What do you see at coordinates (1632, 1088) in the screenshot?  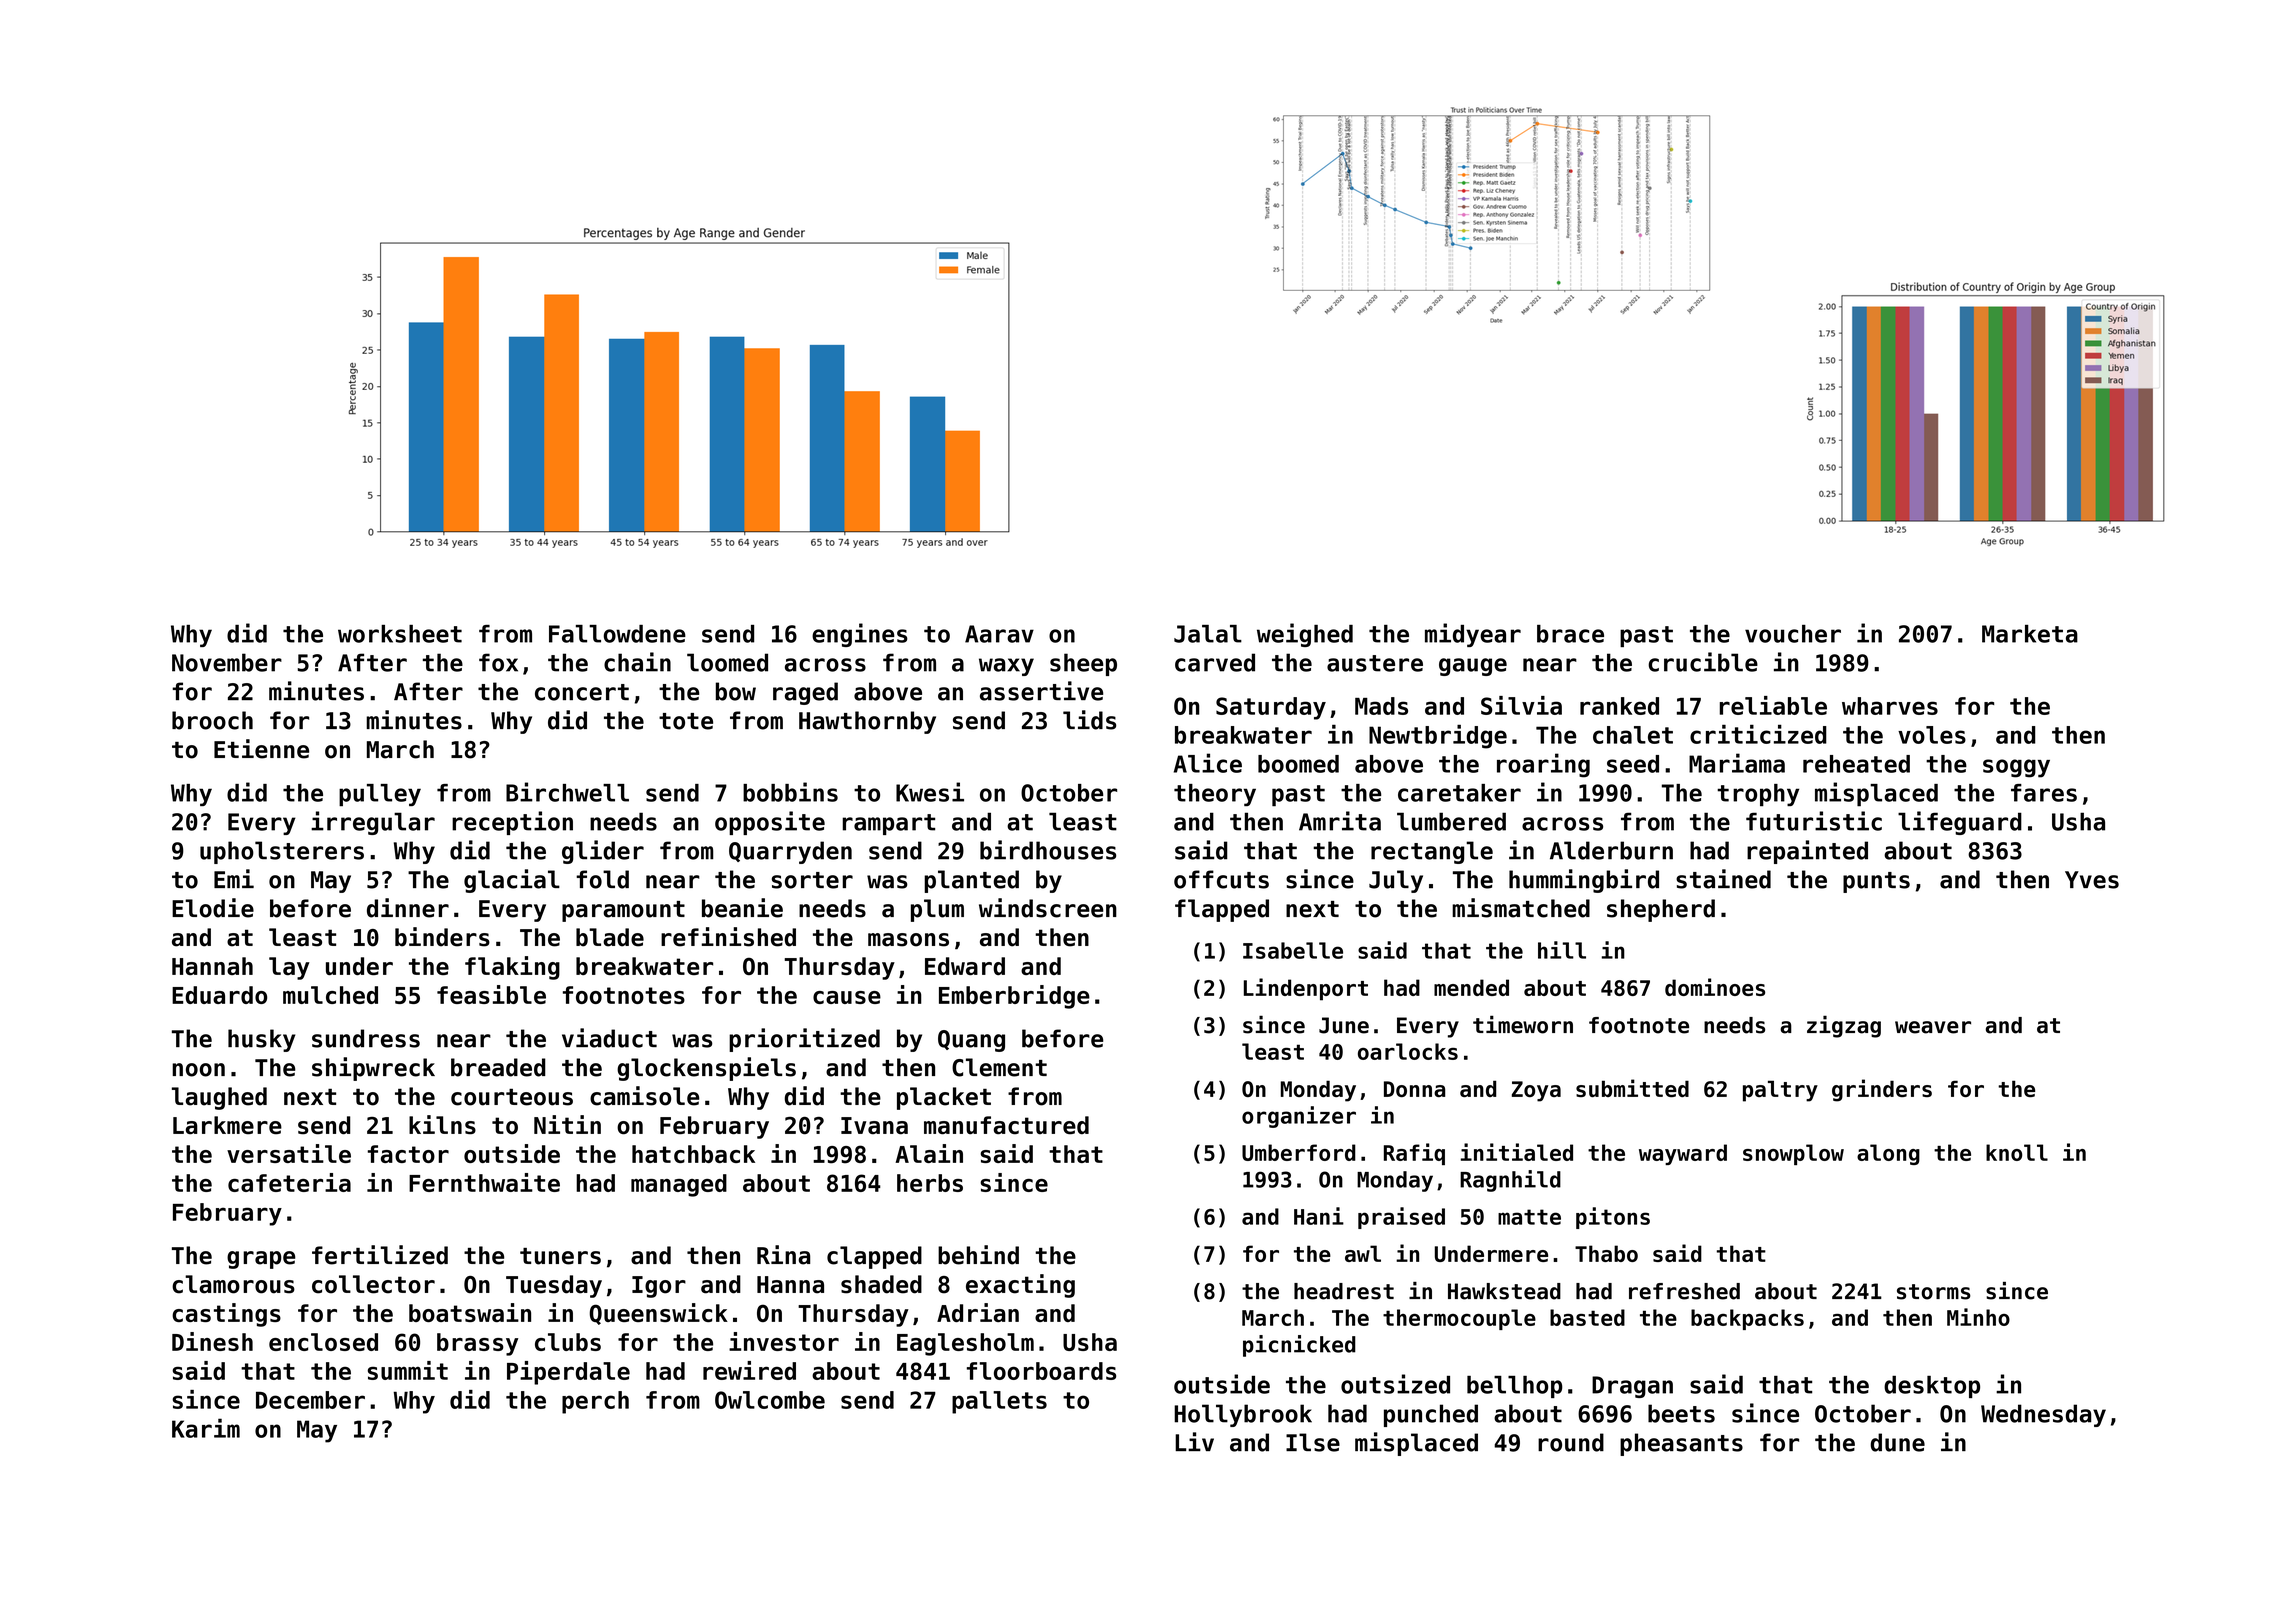 I see `submitted` at bounding box center [1632, 1088].
